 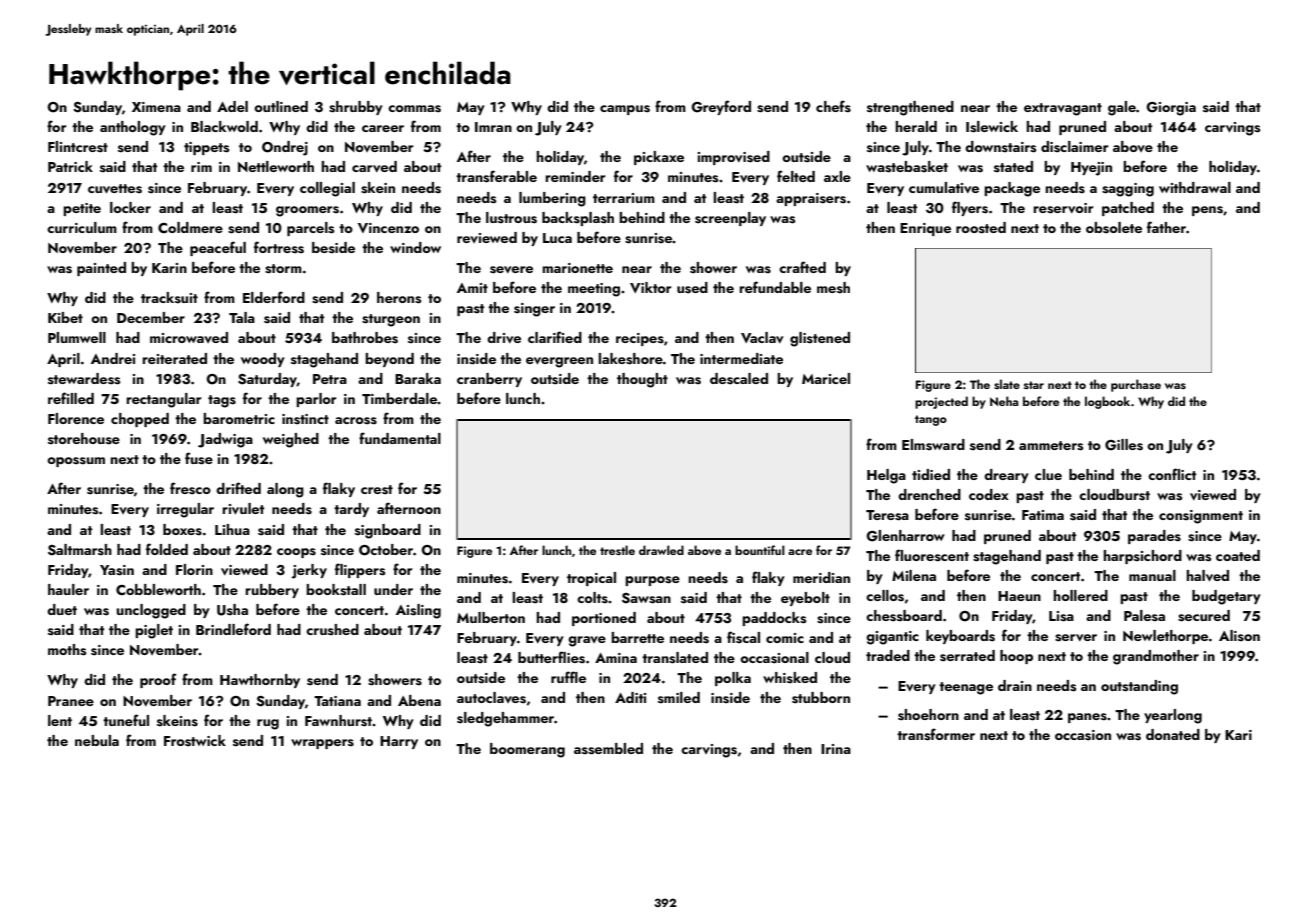 What do you see at coordinates (1063, 109) in the page?
I see `extravagant` at bounding box center [1063, 109].
